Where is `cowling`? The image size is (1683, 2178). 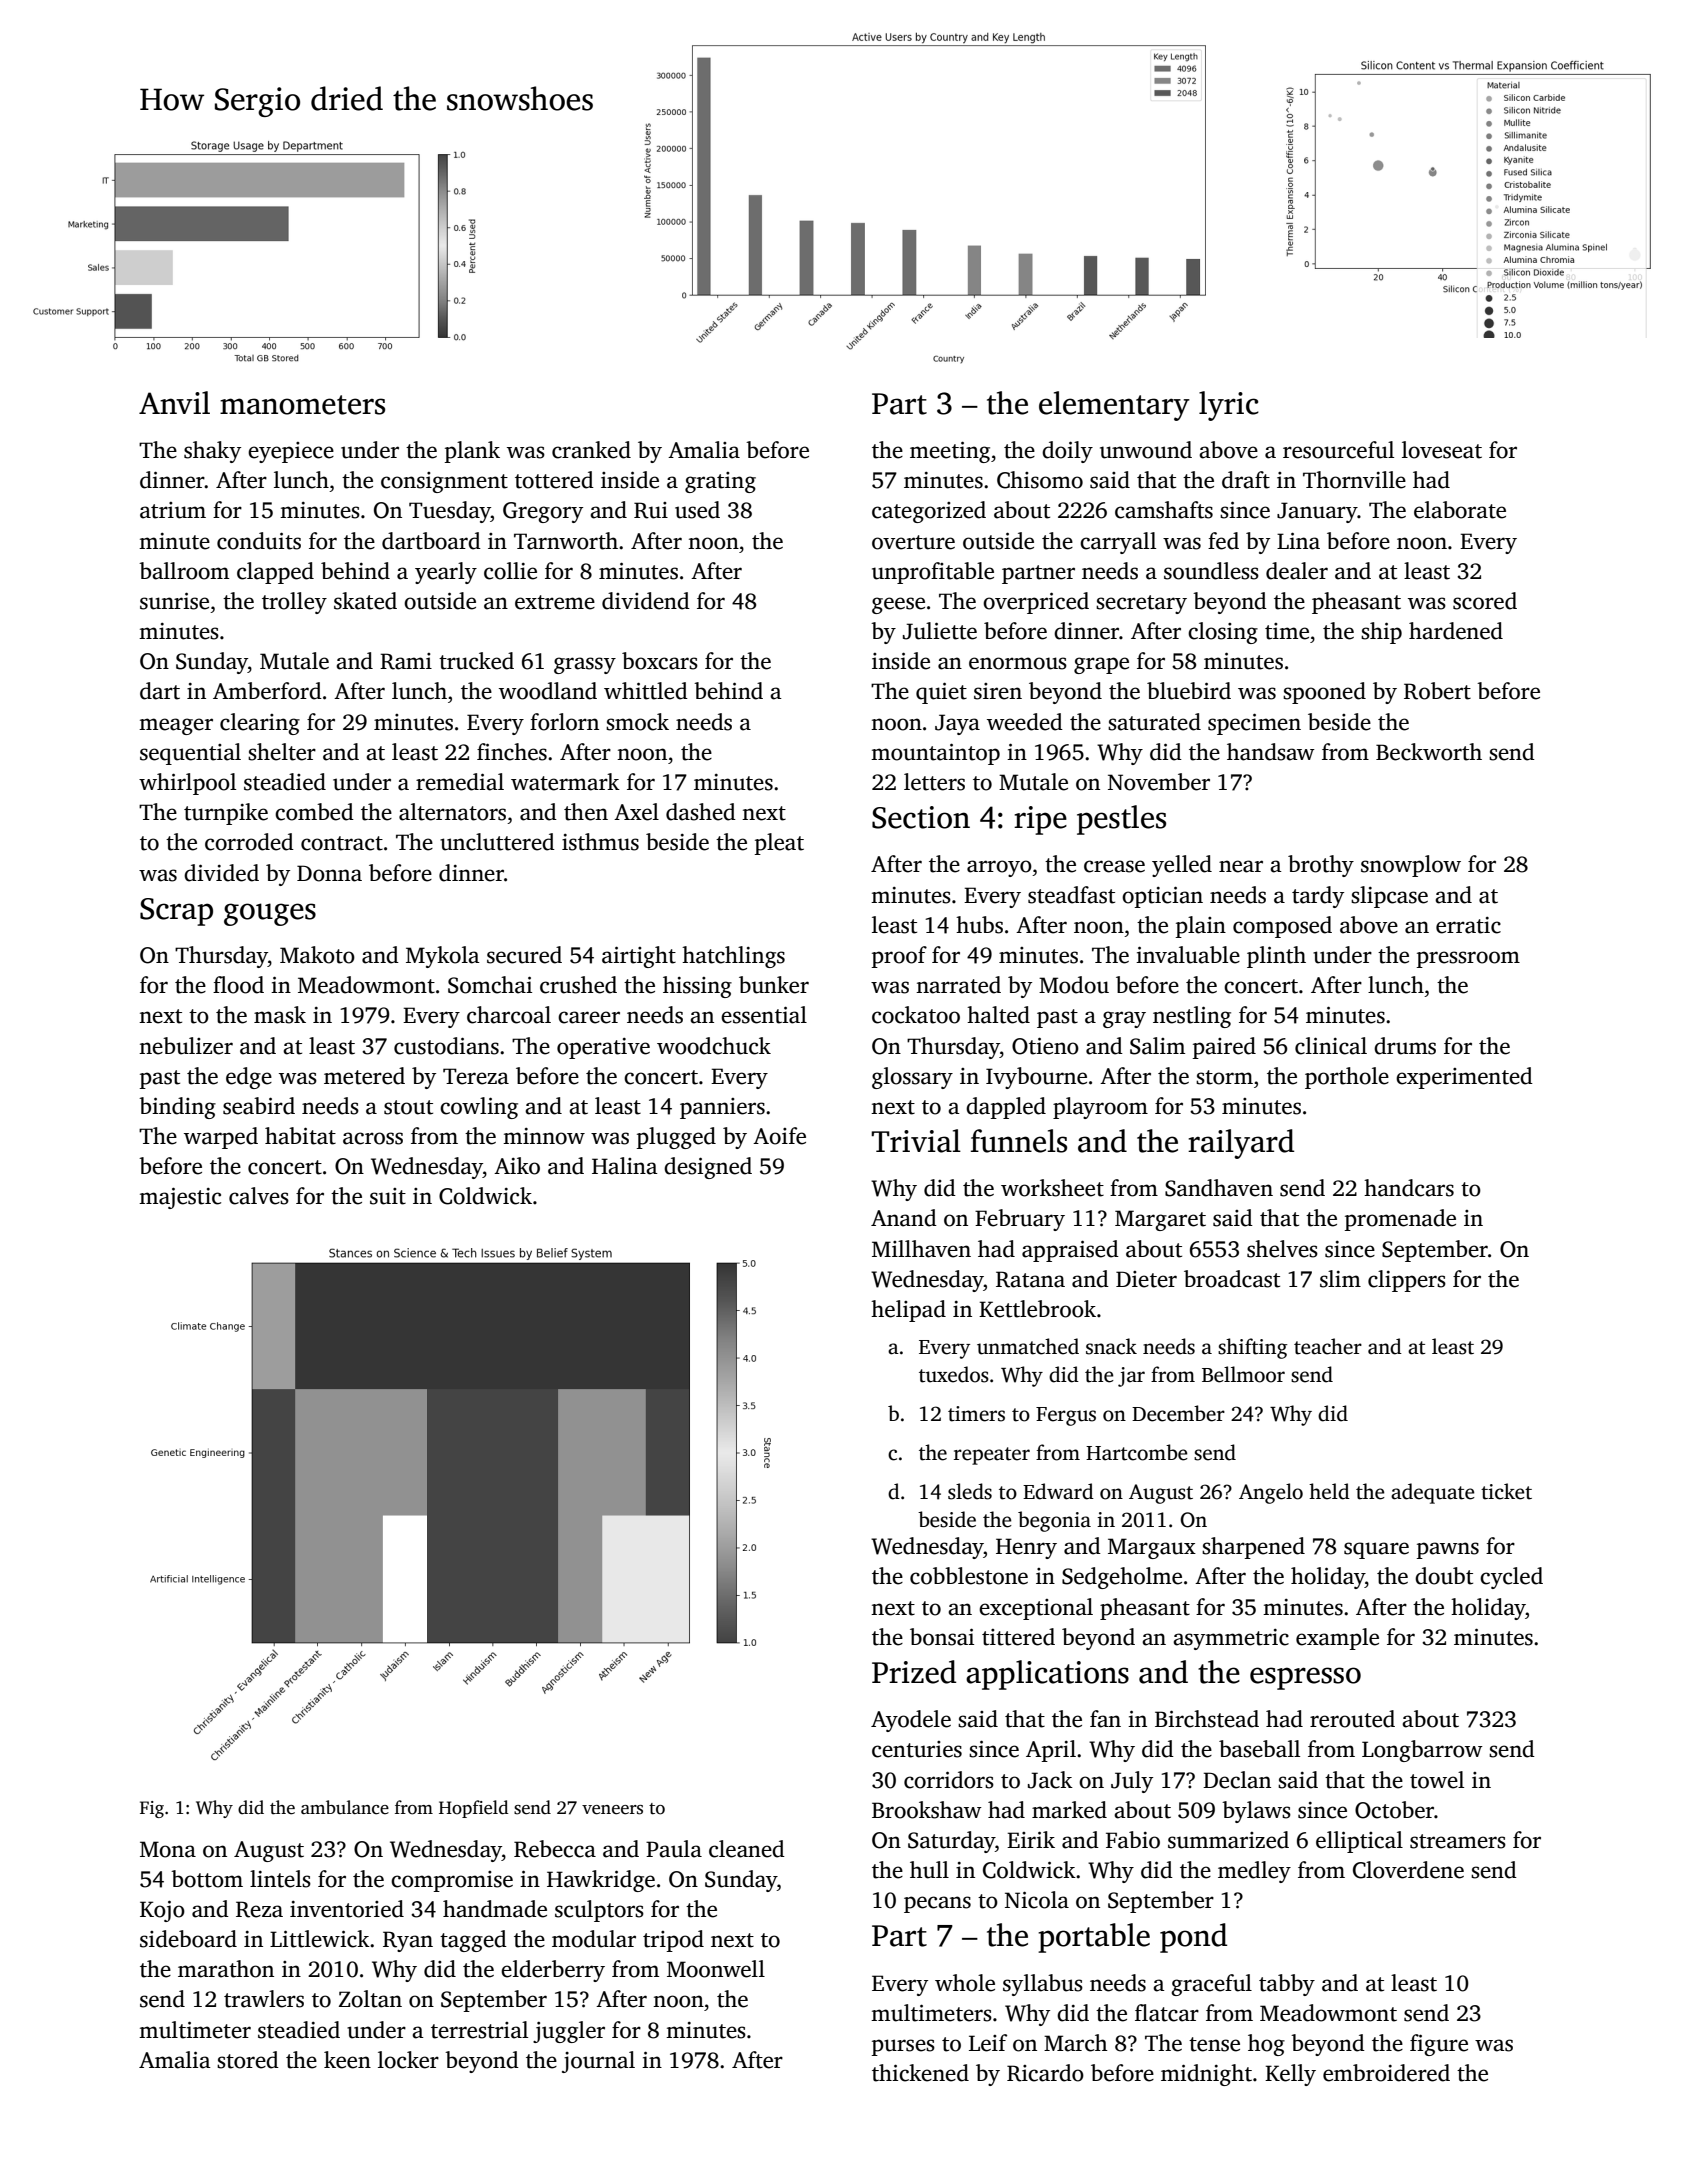 cowling is located at coordinates (479, 1108).
